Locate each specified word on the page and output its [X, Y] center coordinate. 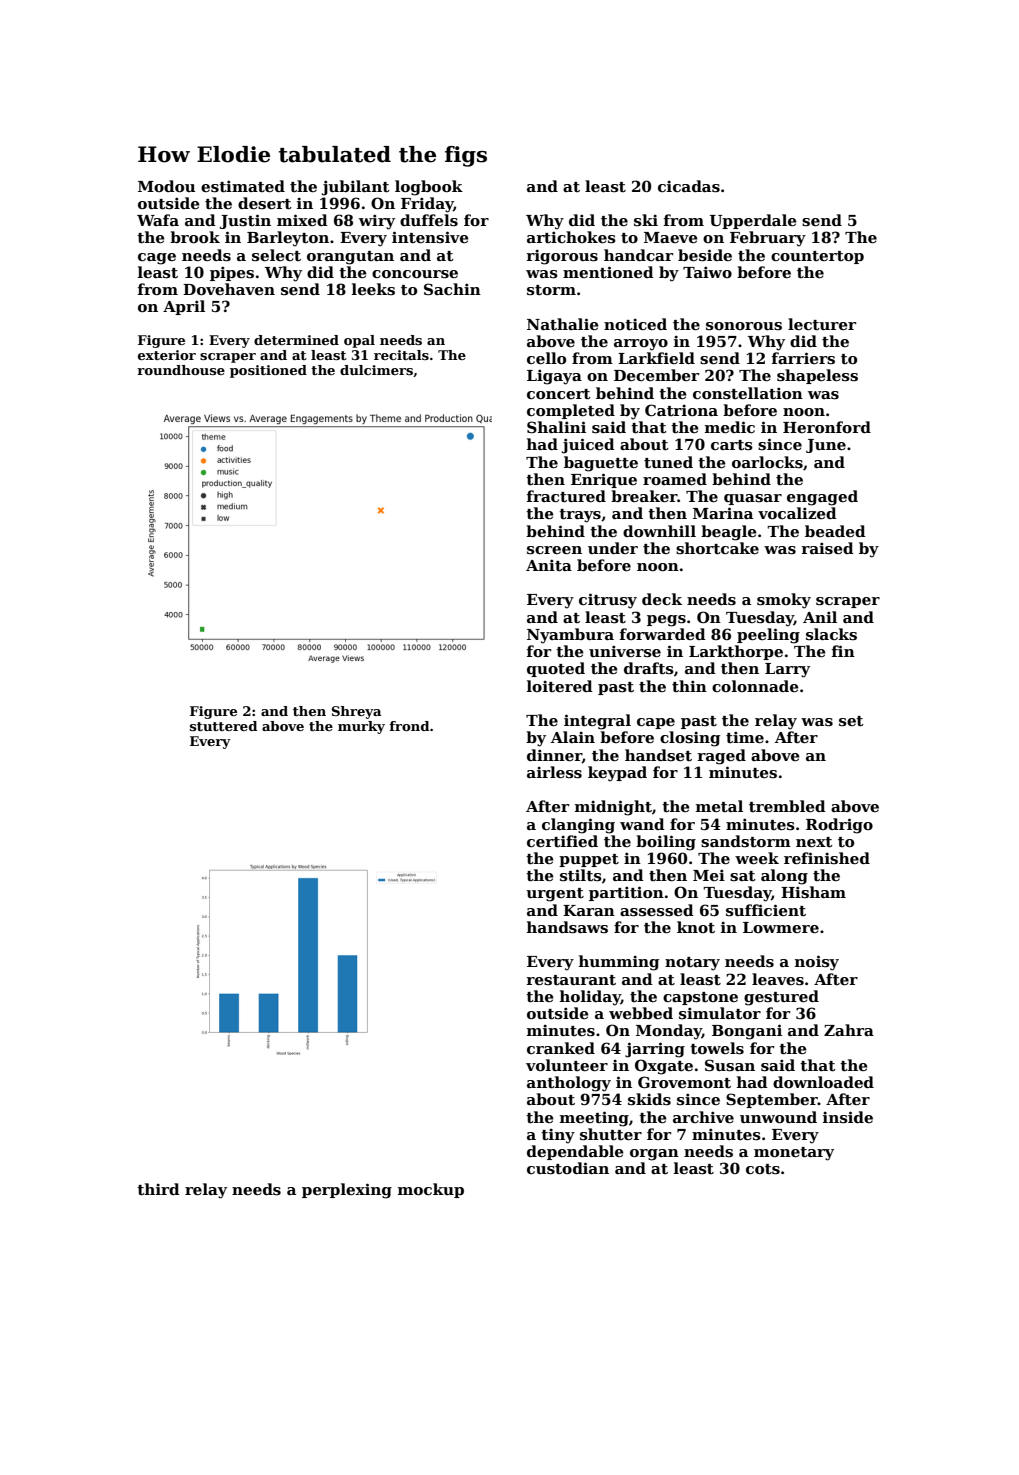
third [158, 1189]
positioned [268, 371]
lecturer [822, 324]
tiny [558, 1136]
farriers [803, 358]
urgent [555, 895]
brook [195, 237]
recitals [401, 355]
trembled [787, 806]
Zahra [849, 1030]
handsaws [567, 927]
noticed [635, 324]
